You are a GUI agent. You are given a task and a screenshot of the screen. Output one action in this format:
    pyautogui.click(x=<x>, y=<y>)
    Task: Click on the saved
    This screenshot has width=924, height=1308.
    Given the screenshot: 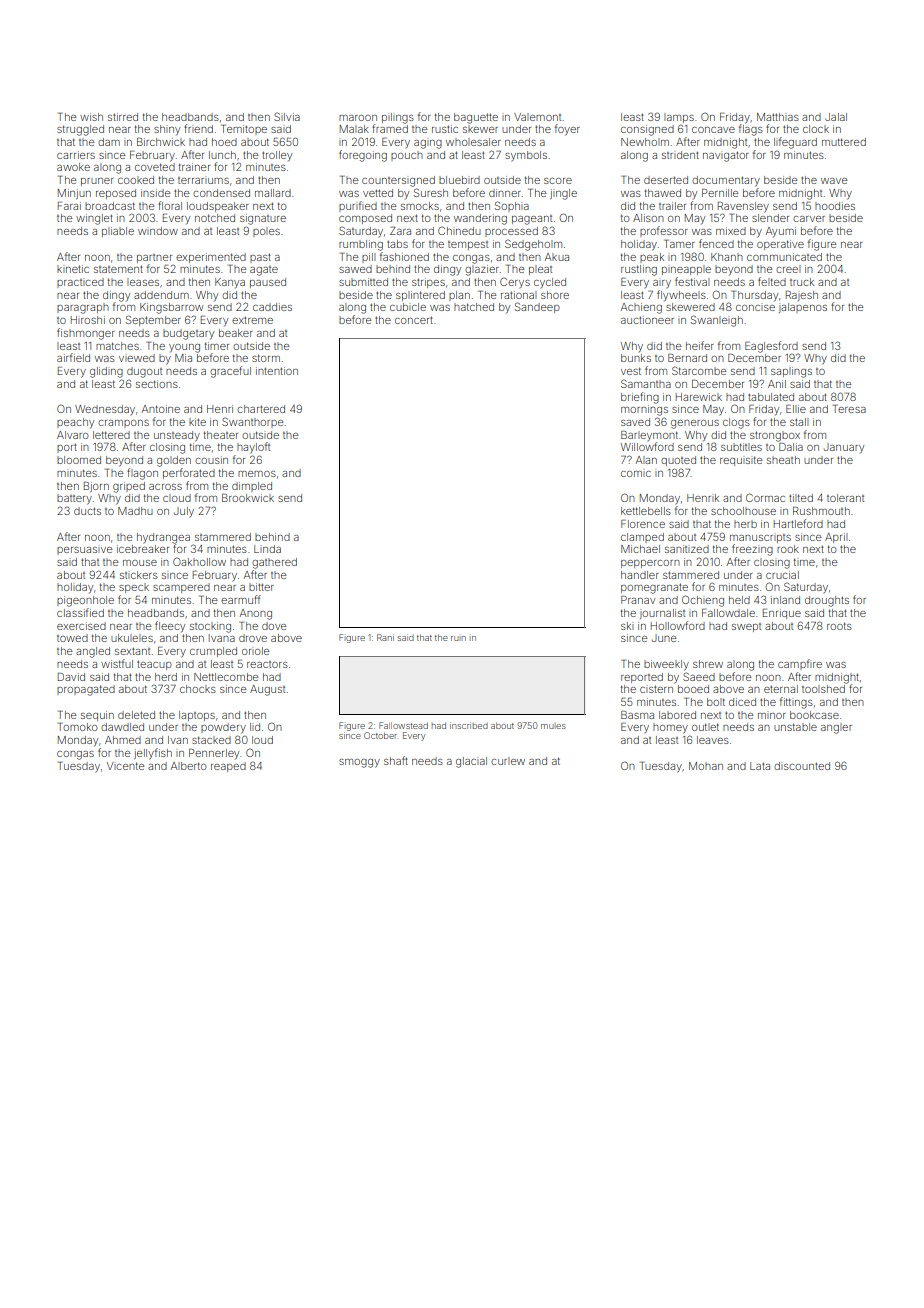 What is the action you would take?
    pyautogui.click(x=635, y=422)
